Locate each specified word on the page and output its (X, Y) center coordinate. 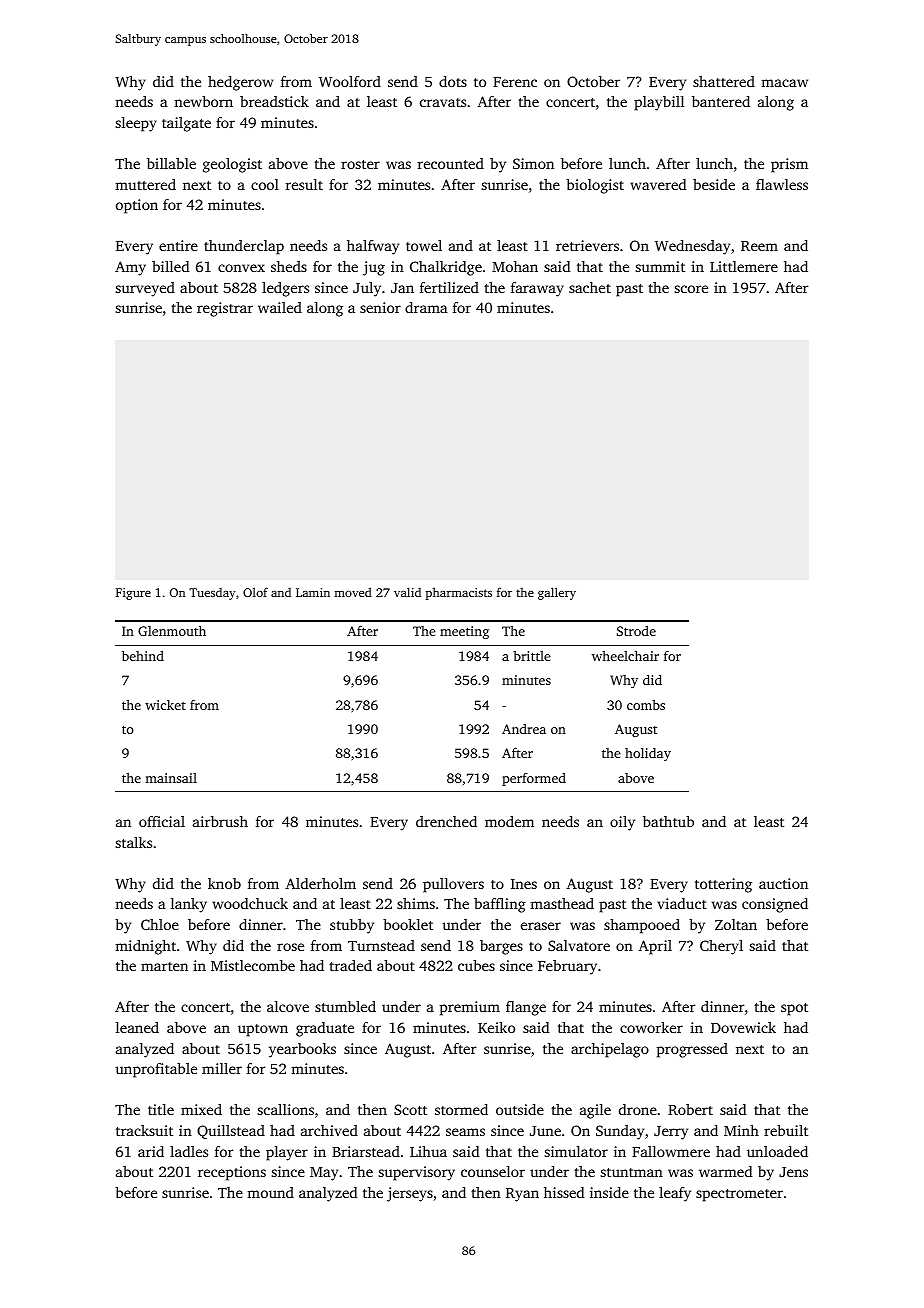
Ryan (522, 1195)
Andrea (524, 729)
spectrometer (739, 1195)
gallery (557, 593)
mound (270, 1192)
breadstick (274, 101)
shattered (724, 81)
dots (453, 81)
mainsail (171, 778)
